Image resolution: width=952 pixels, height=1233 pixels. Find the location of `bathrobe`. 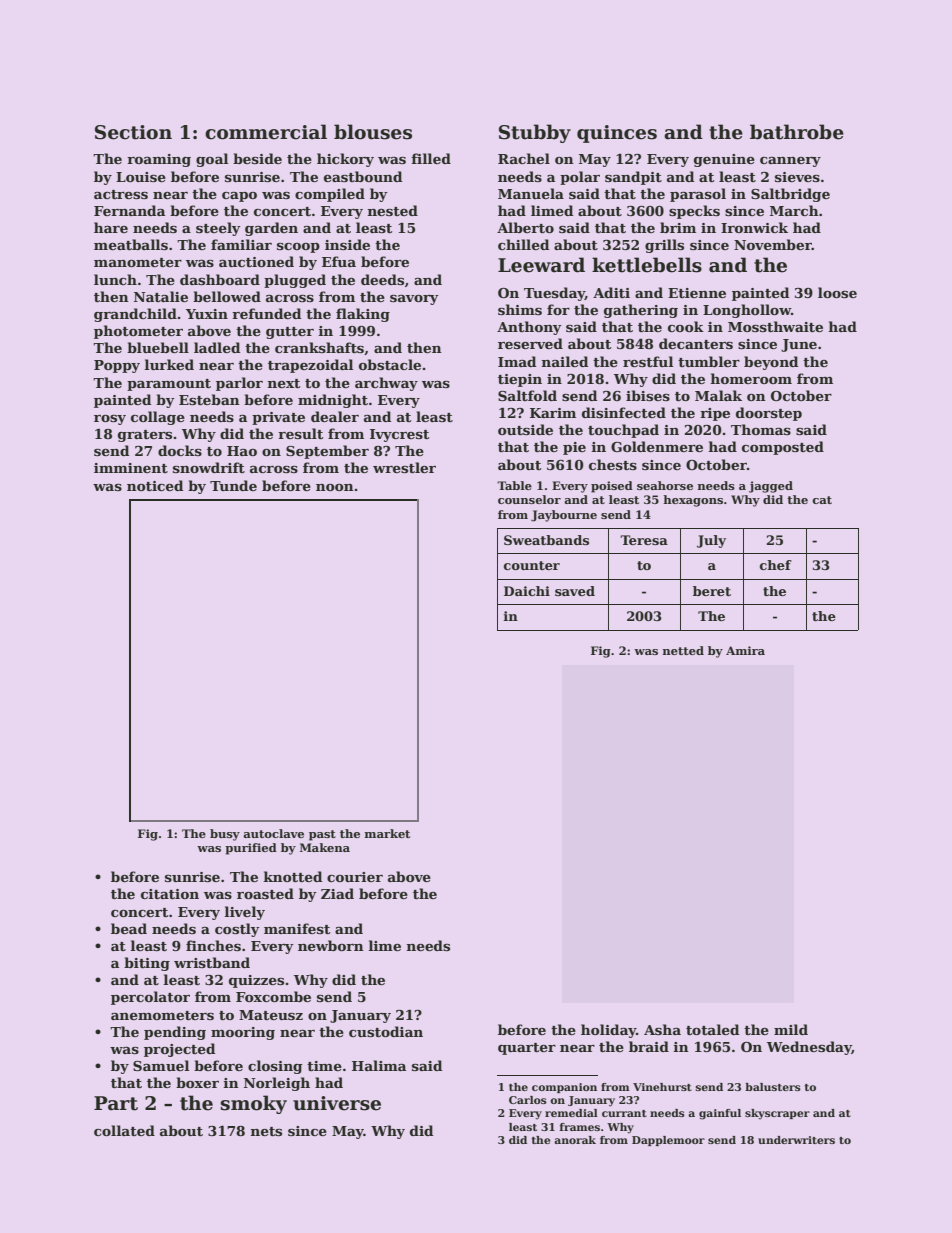

bathrobe is located at coordinates (797, 132).
